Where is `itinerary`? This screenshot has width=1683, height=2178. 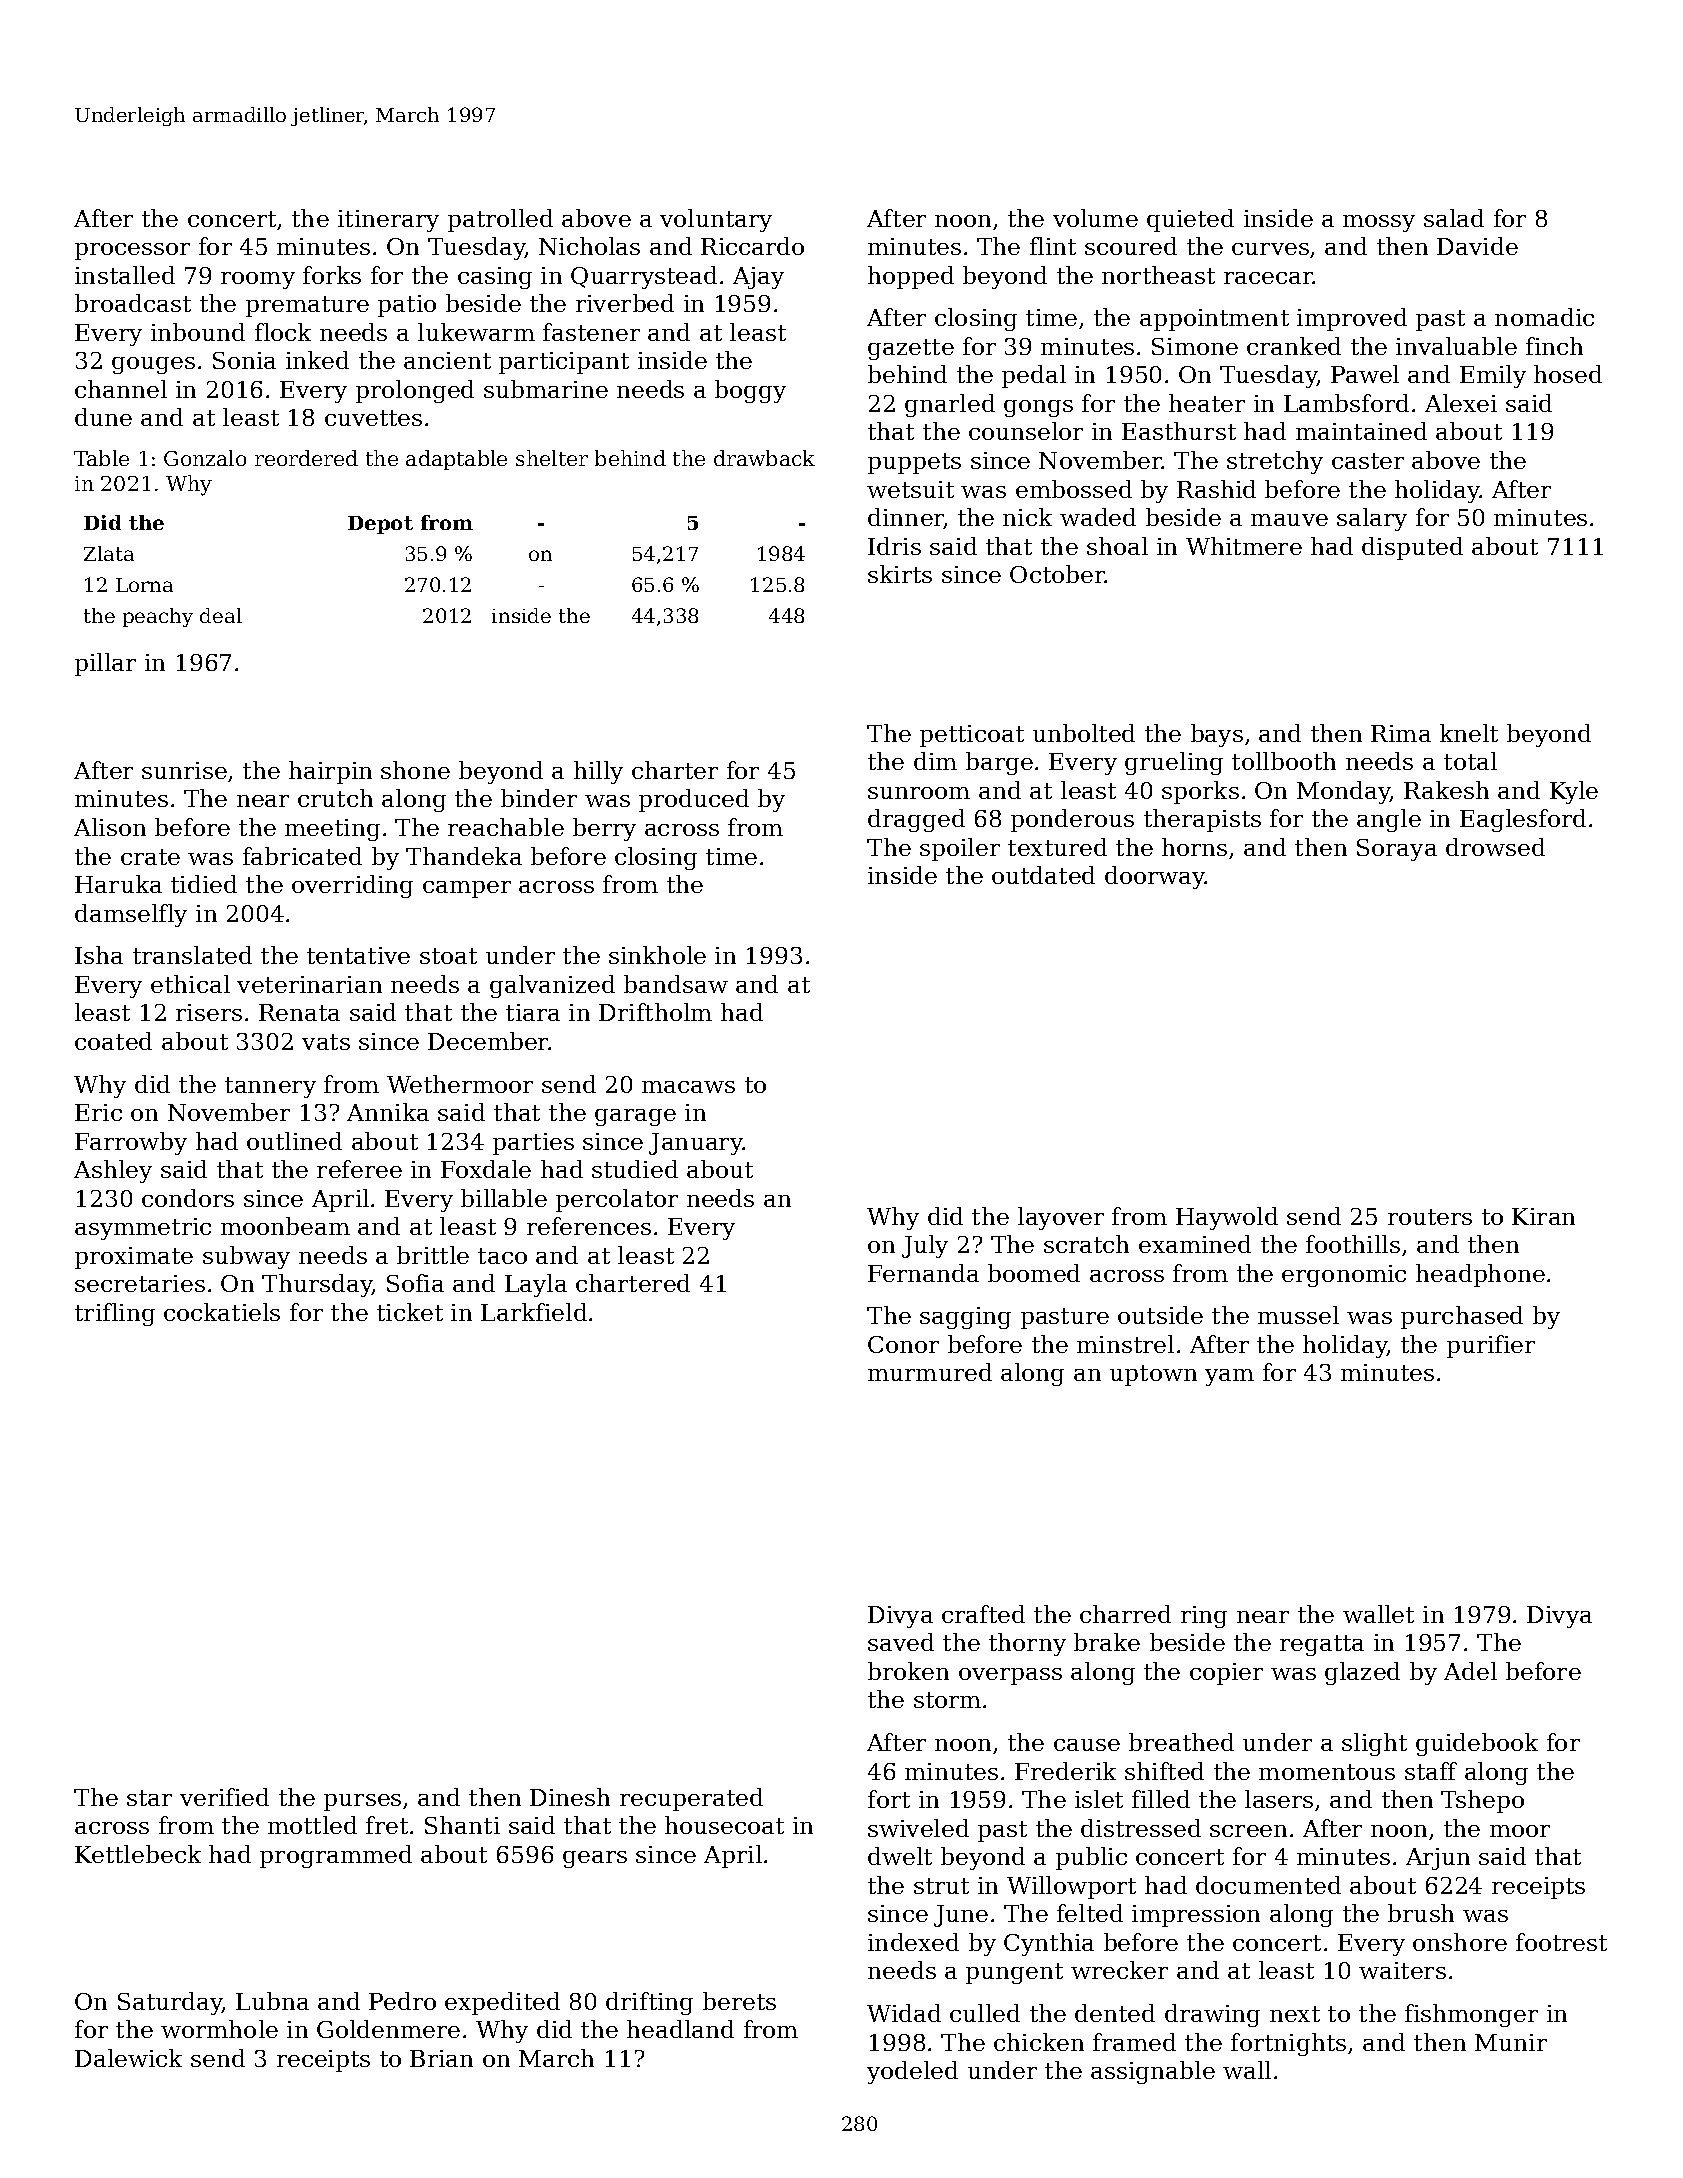 itinerary is located at coordinates (388, 221).
